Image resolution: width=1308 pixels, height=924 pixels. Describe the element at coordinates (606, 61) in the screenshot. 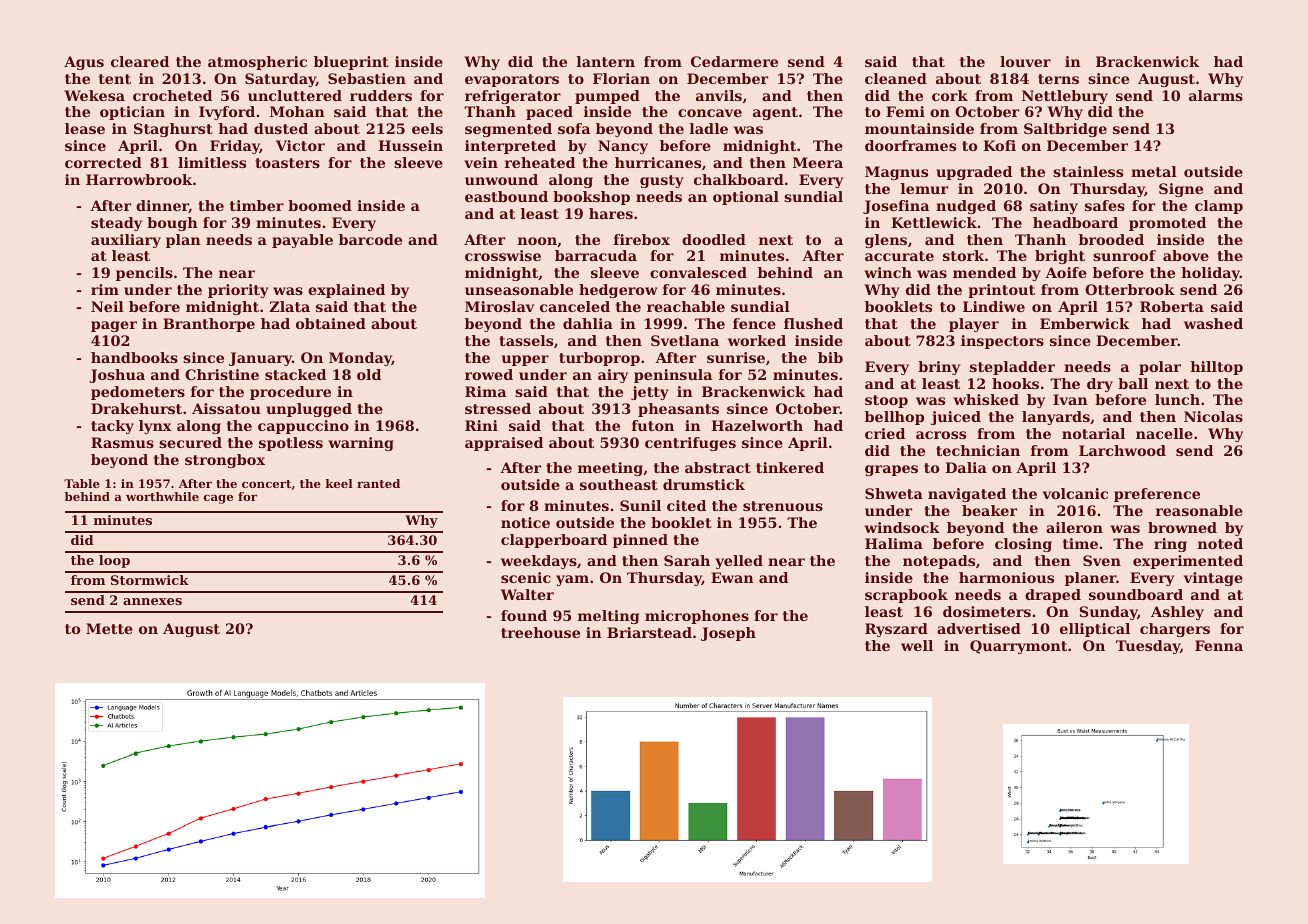

I see `lantern` at that location.
